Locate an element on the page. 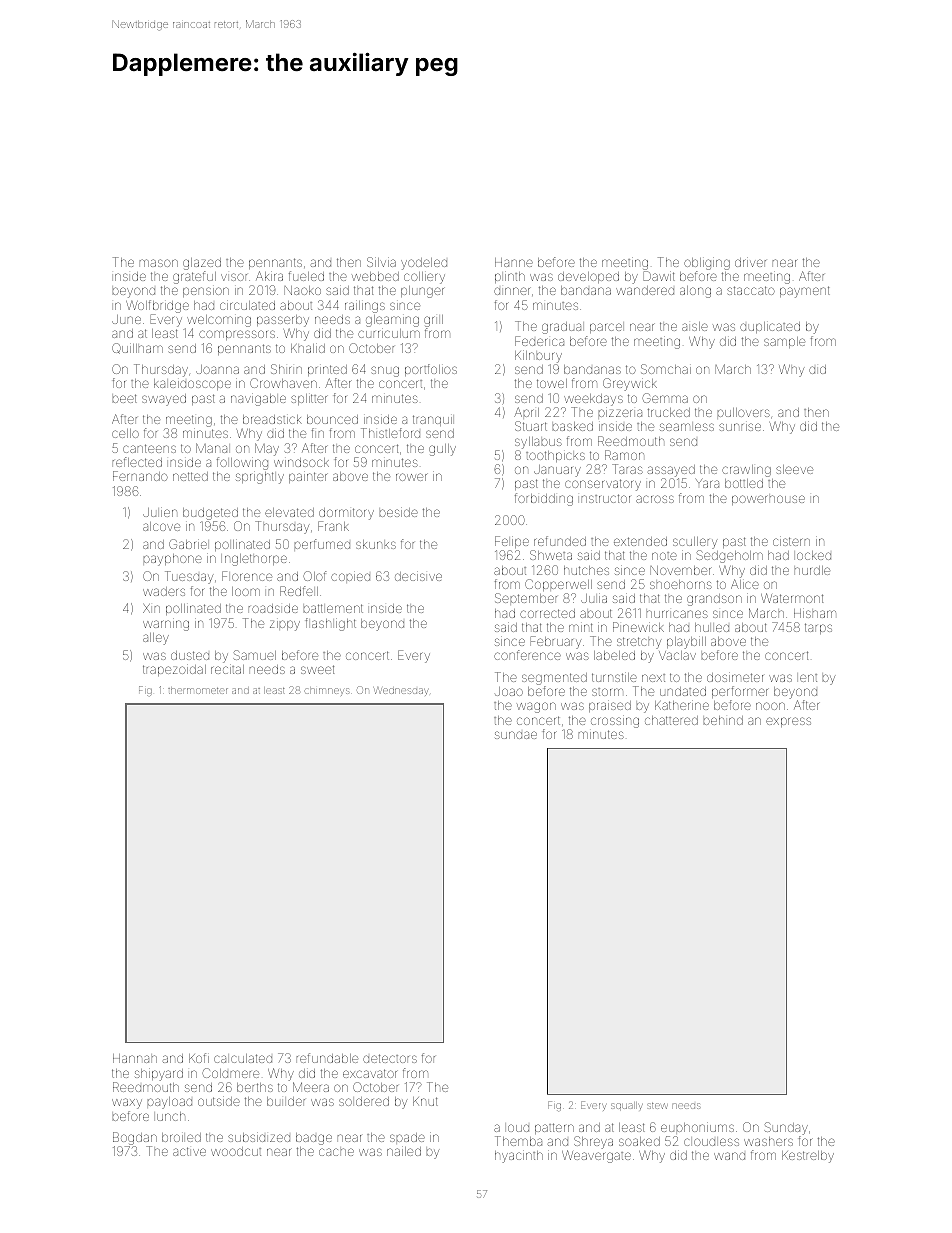 The width and height of the page is (952, 1233). express is located at coordinates (788, 722).
